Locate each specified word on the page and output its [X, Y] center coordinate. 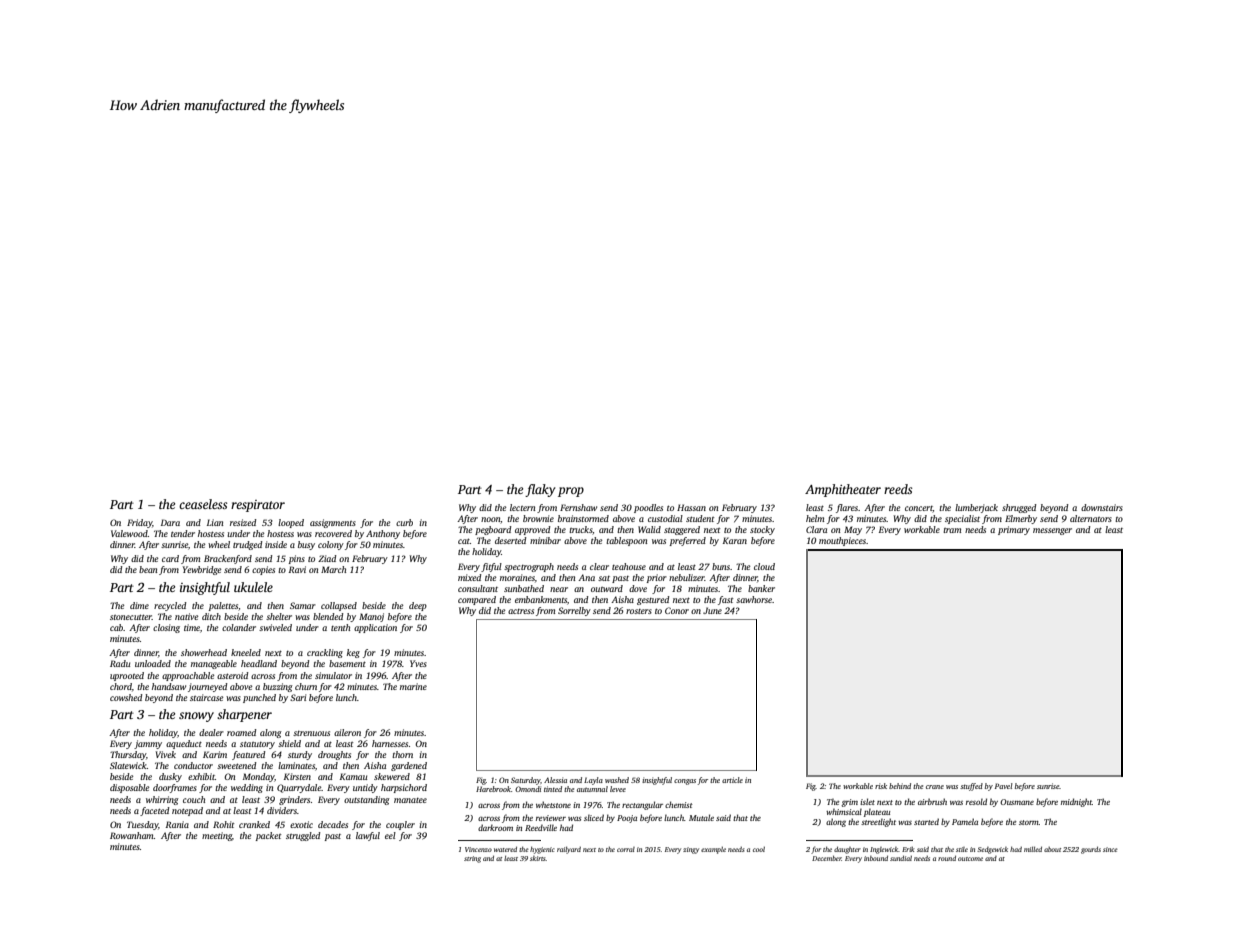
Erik [908, 849]
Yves [418, 663]
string [472, 859]
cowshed [126, 697]
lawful [368, 836]
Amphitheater [843, 490]
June [712, 610]
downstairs [1102, 507]
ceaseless [203, 504]
